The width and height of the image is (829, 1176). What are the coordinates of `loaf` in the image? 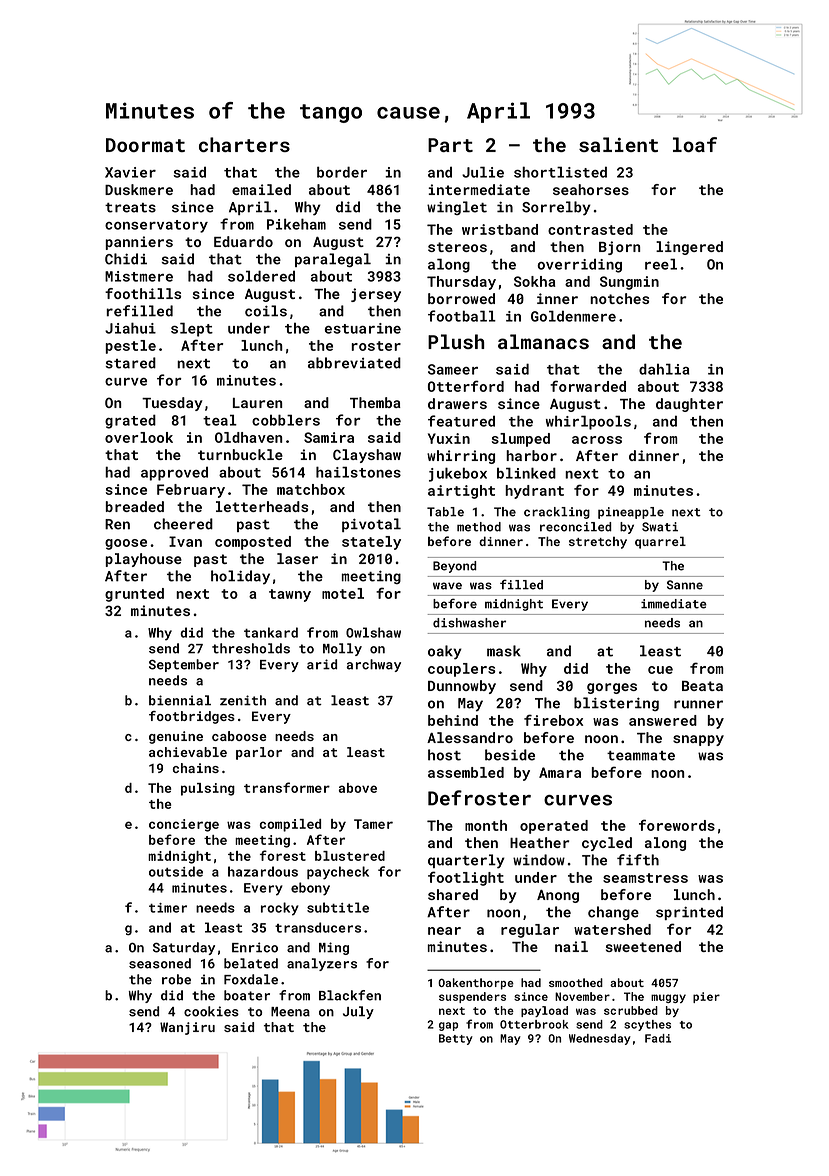 It's located at (695, 144).
